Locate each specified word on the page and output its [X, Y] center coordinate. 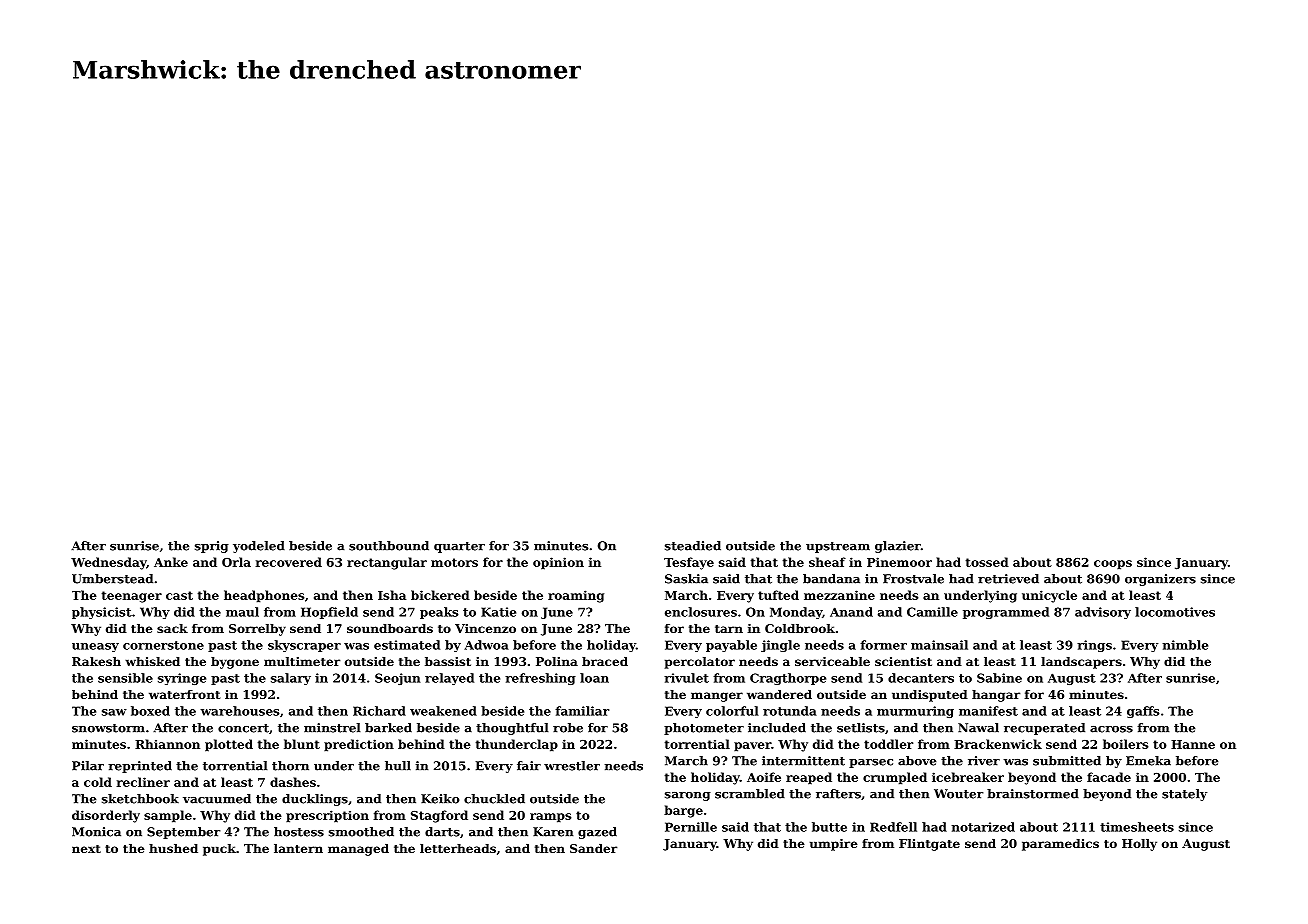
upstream [838, 547]
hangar [996, 696]
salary [291, 679]
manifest [988, 711]
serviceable [832, 661]
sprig [212, 547]
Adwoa [486, 645]
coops [1113, 565]
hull [398, 766]
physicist [102, 613]
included [777, 728]
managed [358, 850]
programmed [1006, 613]
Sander [593, 848]
